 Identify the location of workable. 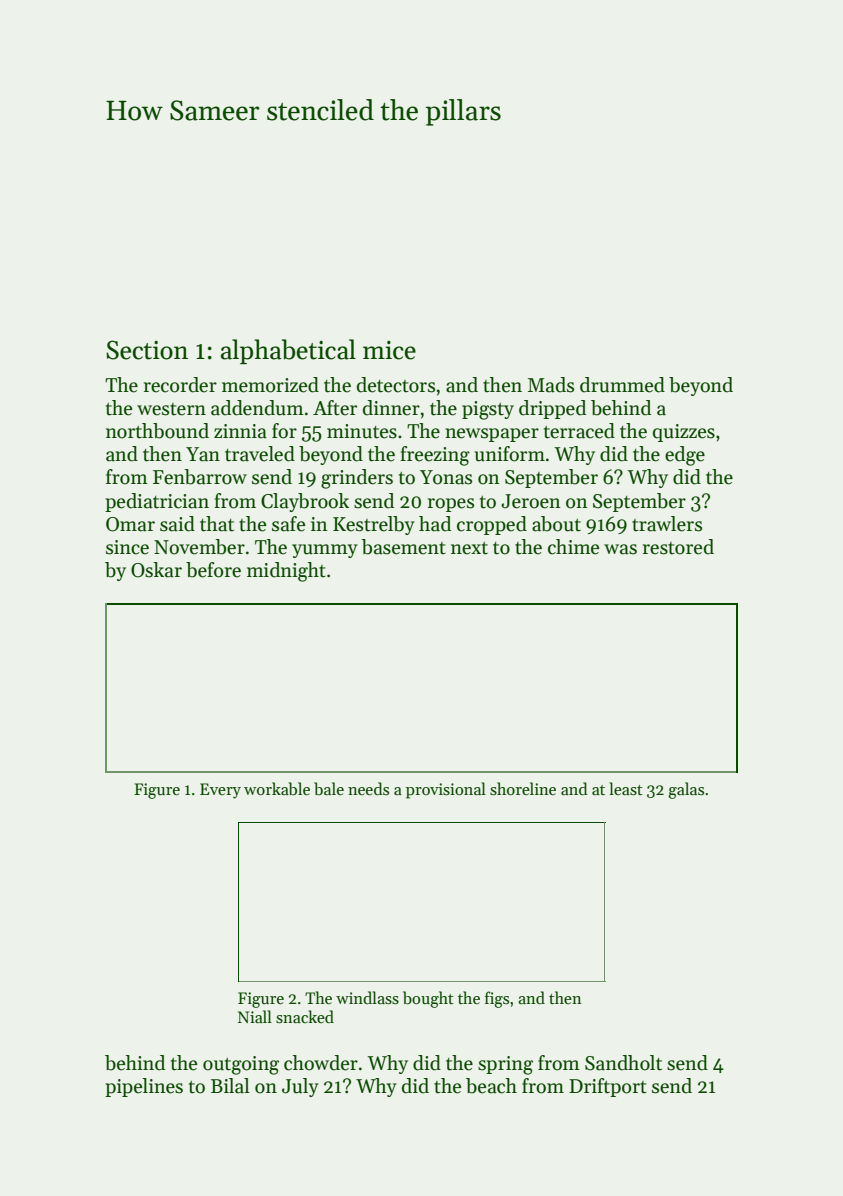
(277, 789).
